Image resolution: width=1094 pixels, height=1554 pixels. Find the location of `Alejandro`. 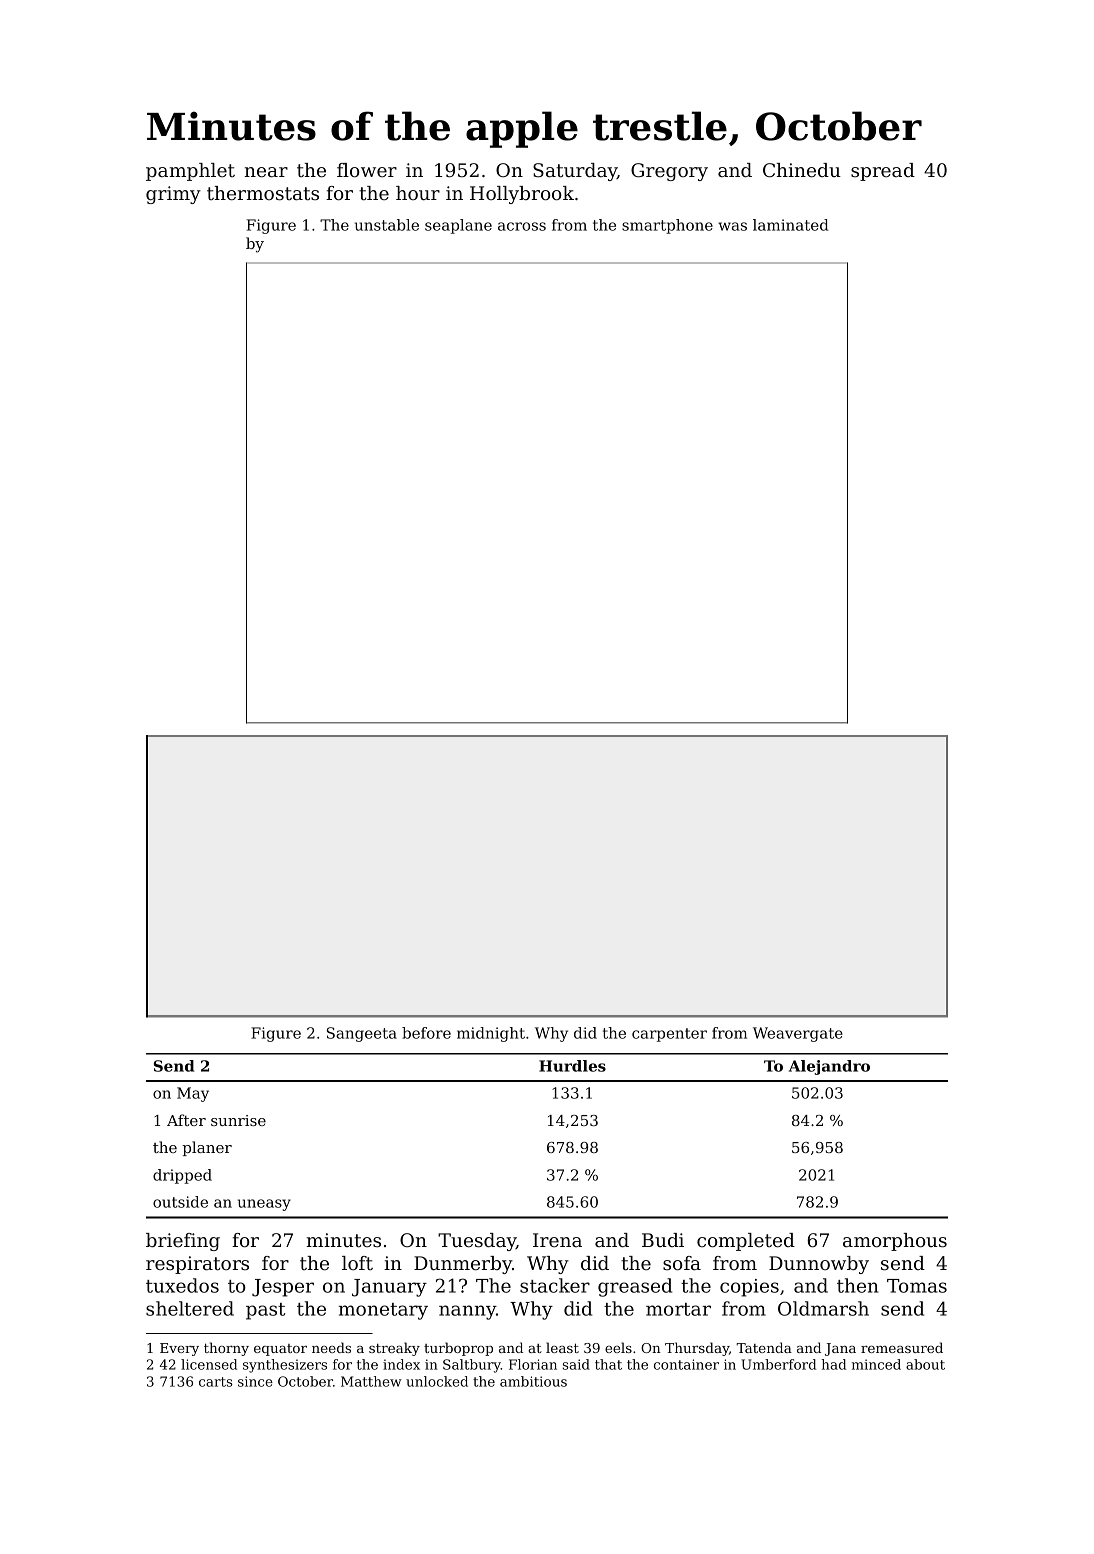

Alejandro is located at coordinates (829, 1067).
